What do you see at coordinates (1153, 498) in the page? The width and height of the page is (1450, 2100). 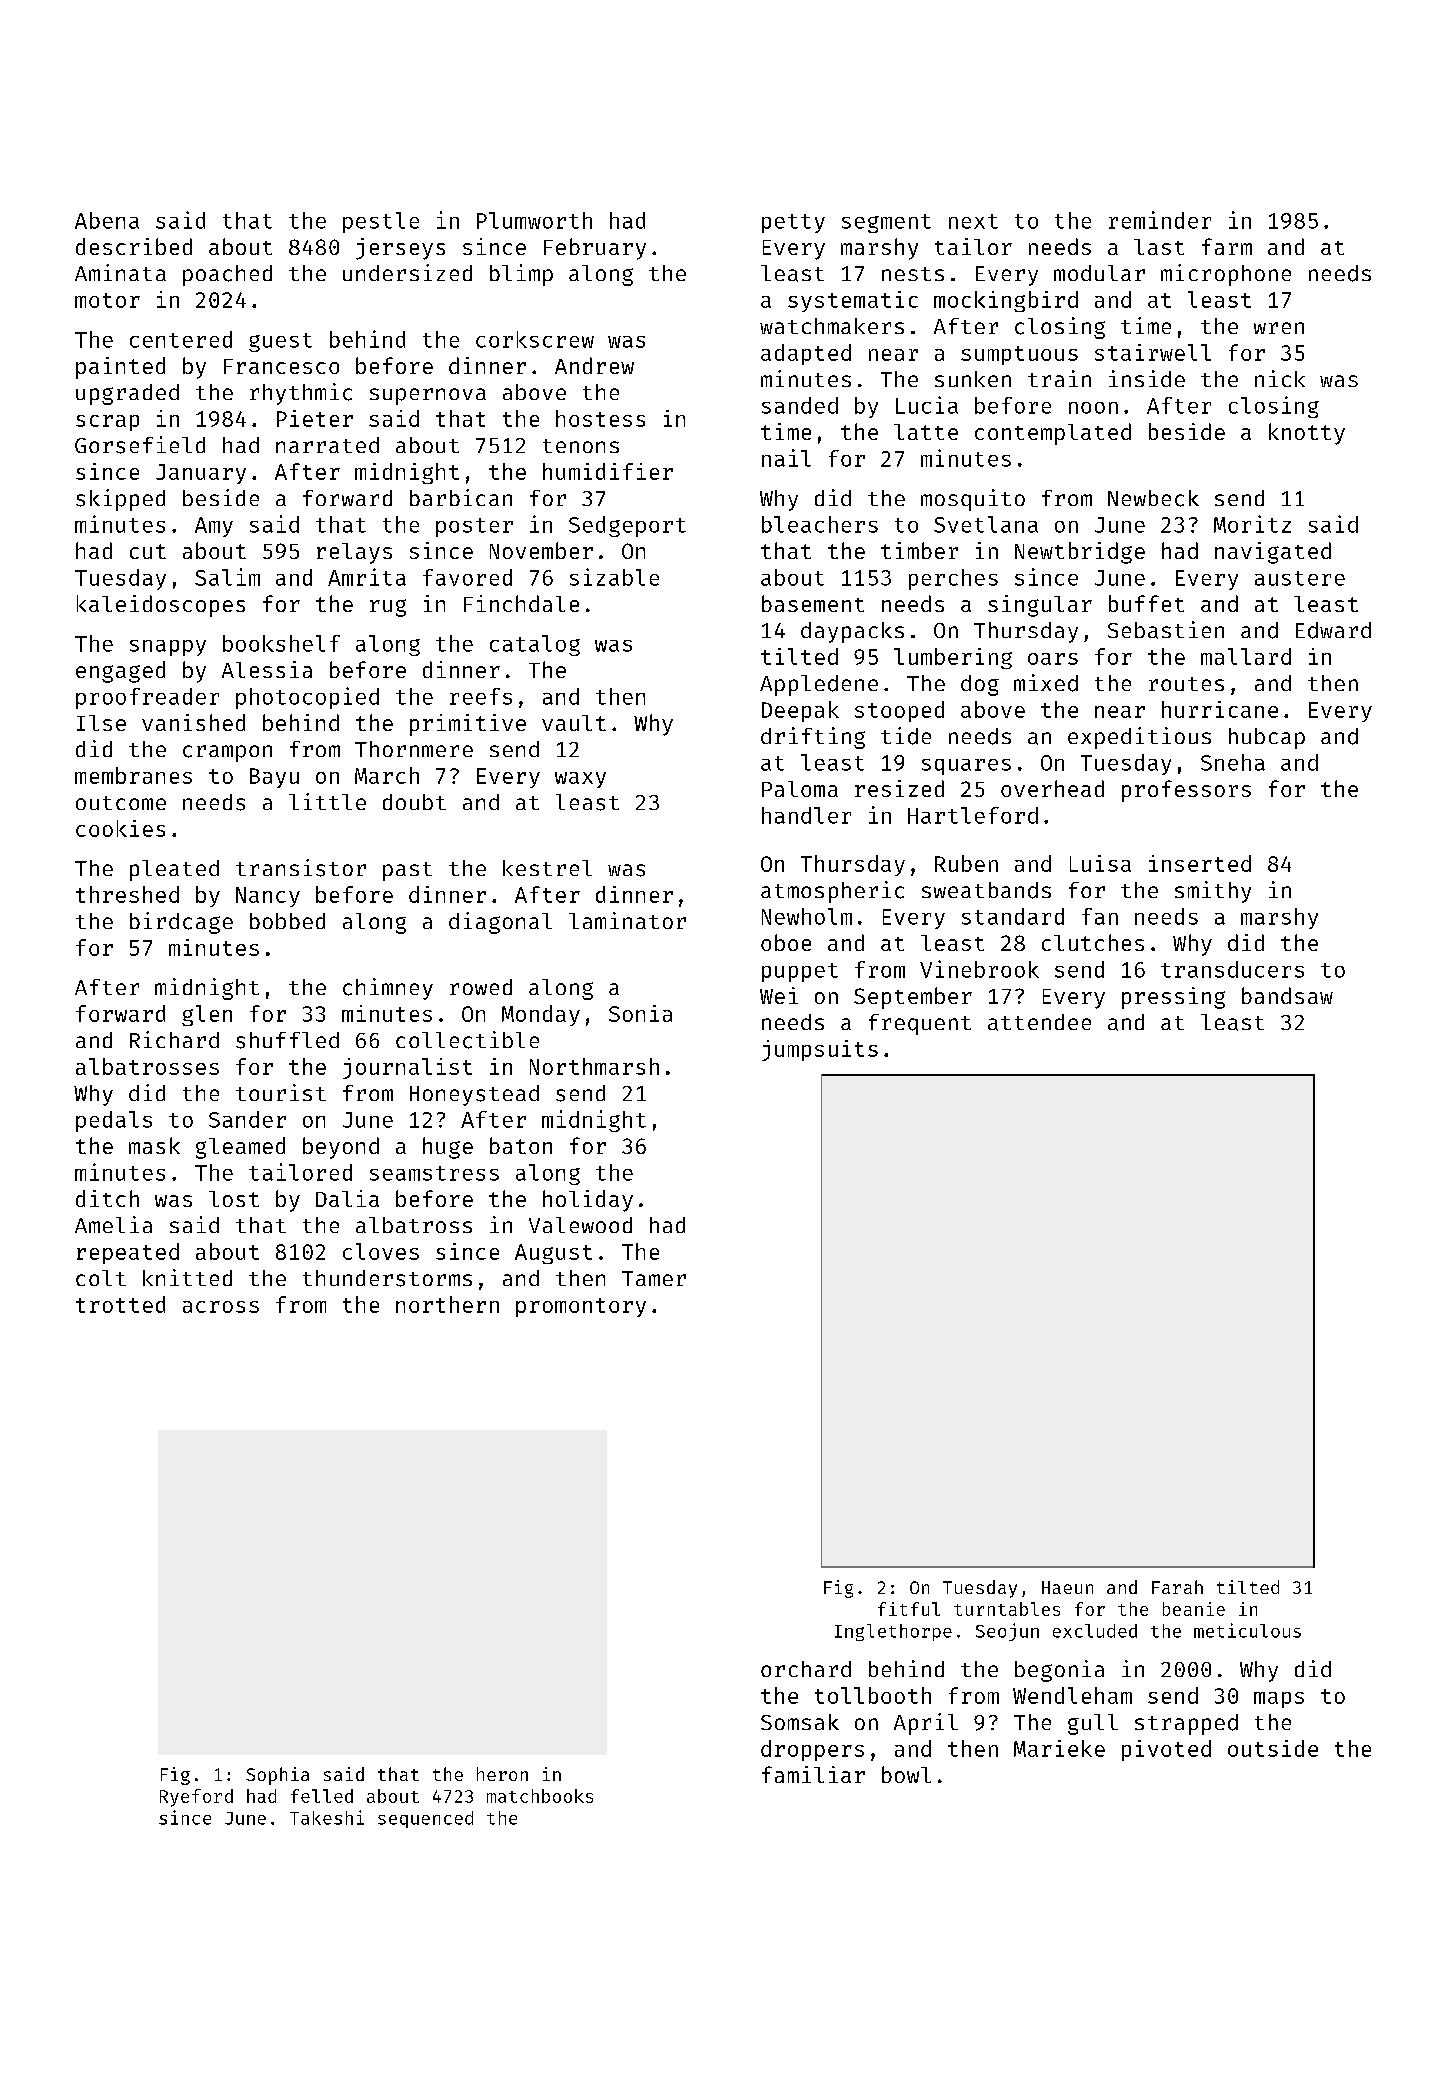 I see `Newbeck` at bounding box center [1153, 498].
